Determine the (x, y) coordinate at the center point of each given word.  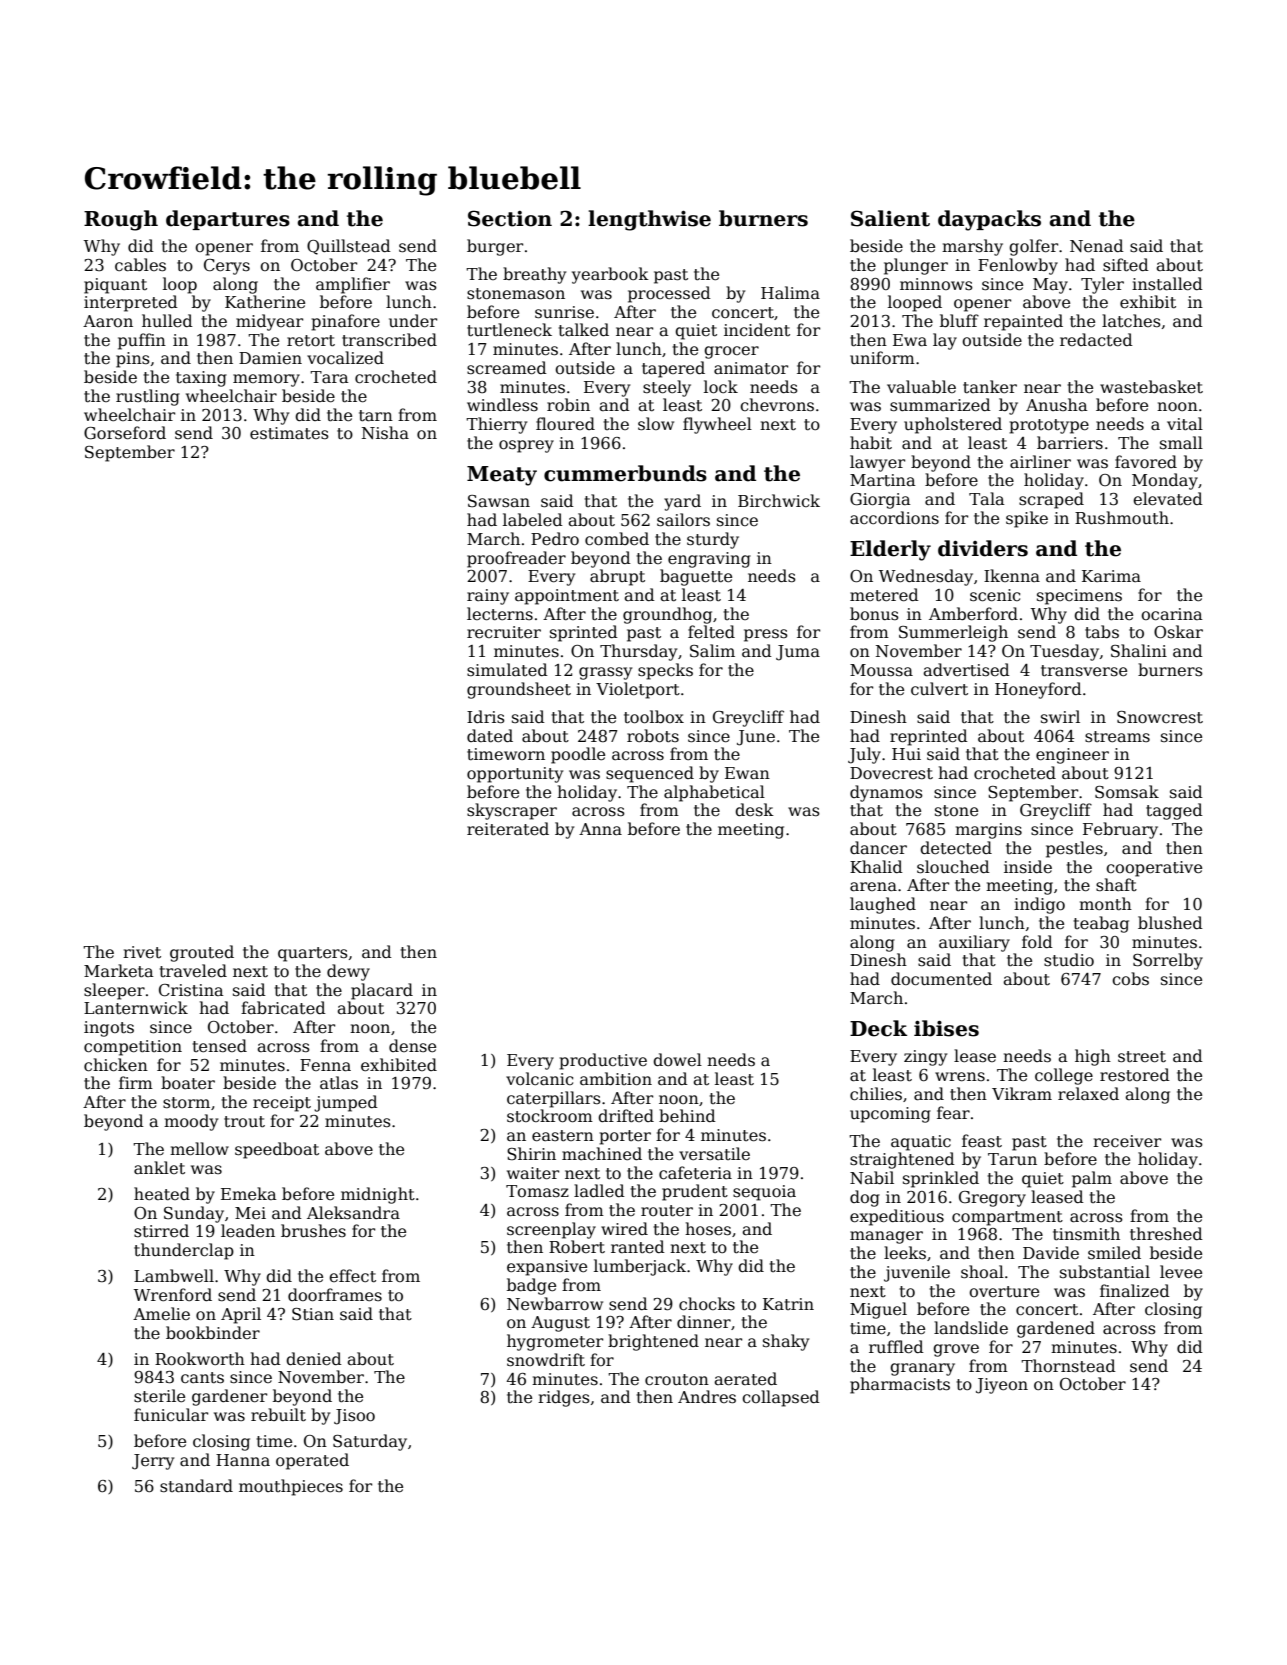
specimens (1079, 597)
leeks (905, 1253)
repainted (1023, 322)
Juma (798, 653)
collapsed (781, 1398)
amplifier (353, 285)
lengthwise (649, 220)
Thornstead (1068, 1366)
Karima (1111, 576)
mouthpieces (291, 1487)
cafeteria (695, 1173)
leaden (248, 1231)
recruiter (504, 632)
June (756, 738)
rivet (142, 952)
